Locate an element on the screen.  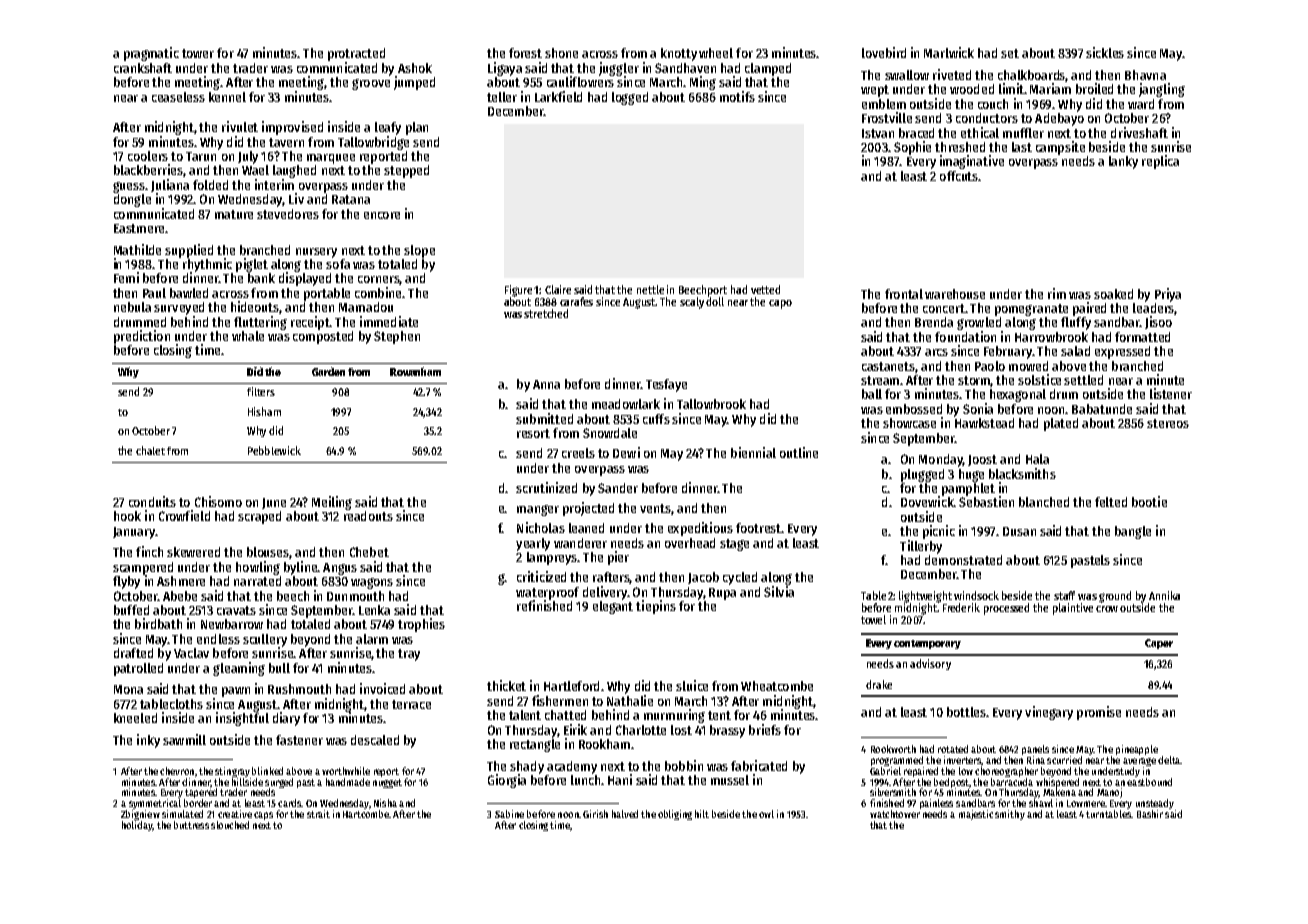
hilt is located at coordinates (702, 814).
